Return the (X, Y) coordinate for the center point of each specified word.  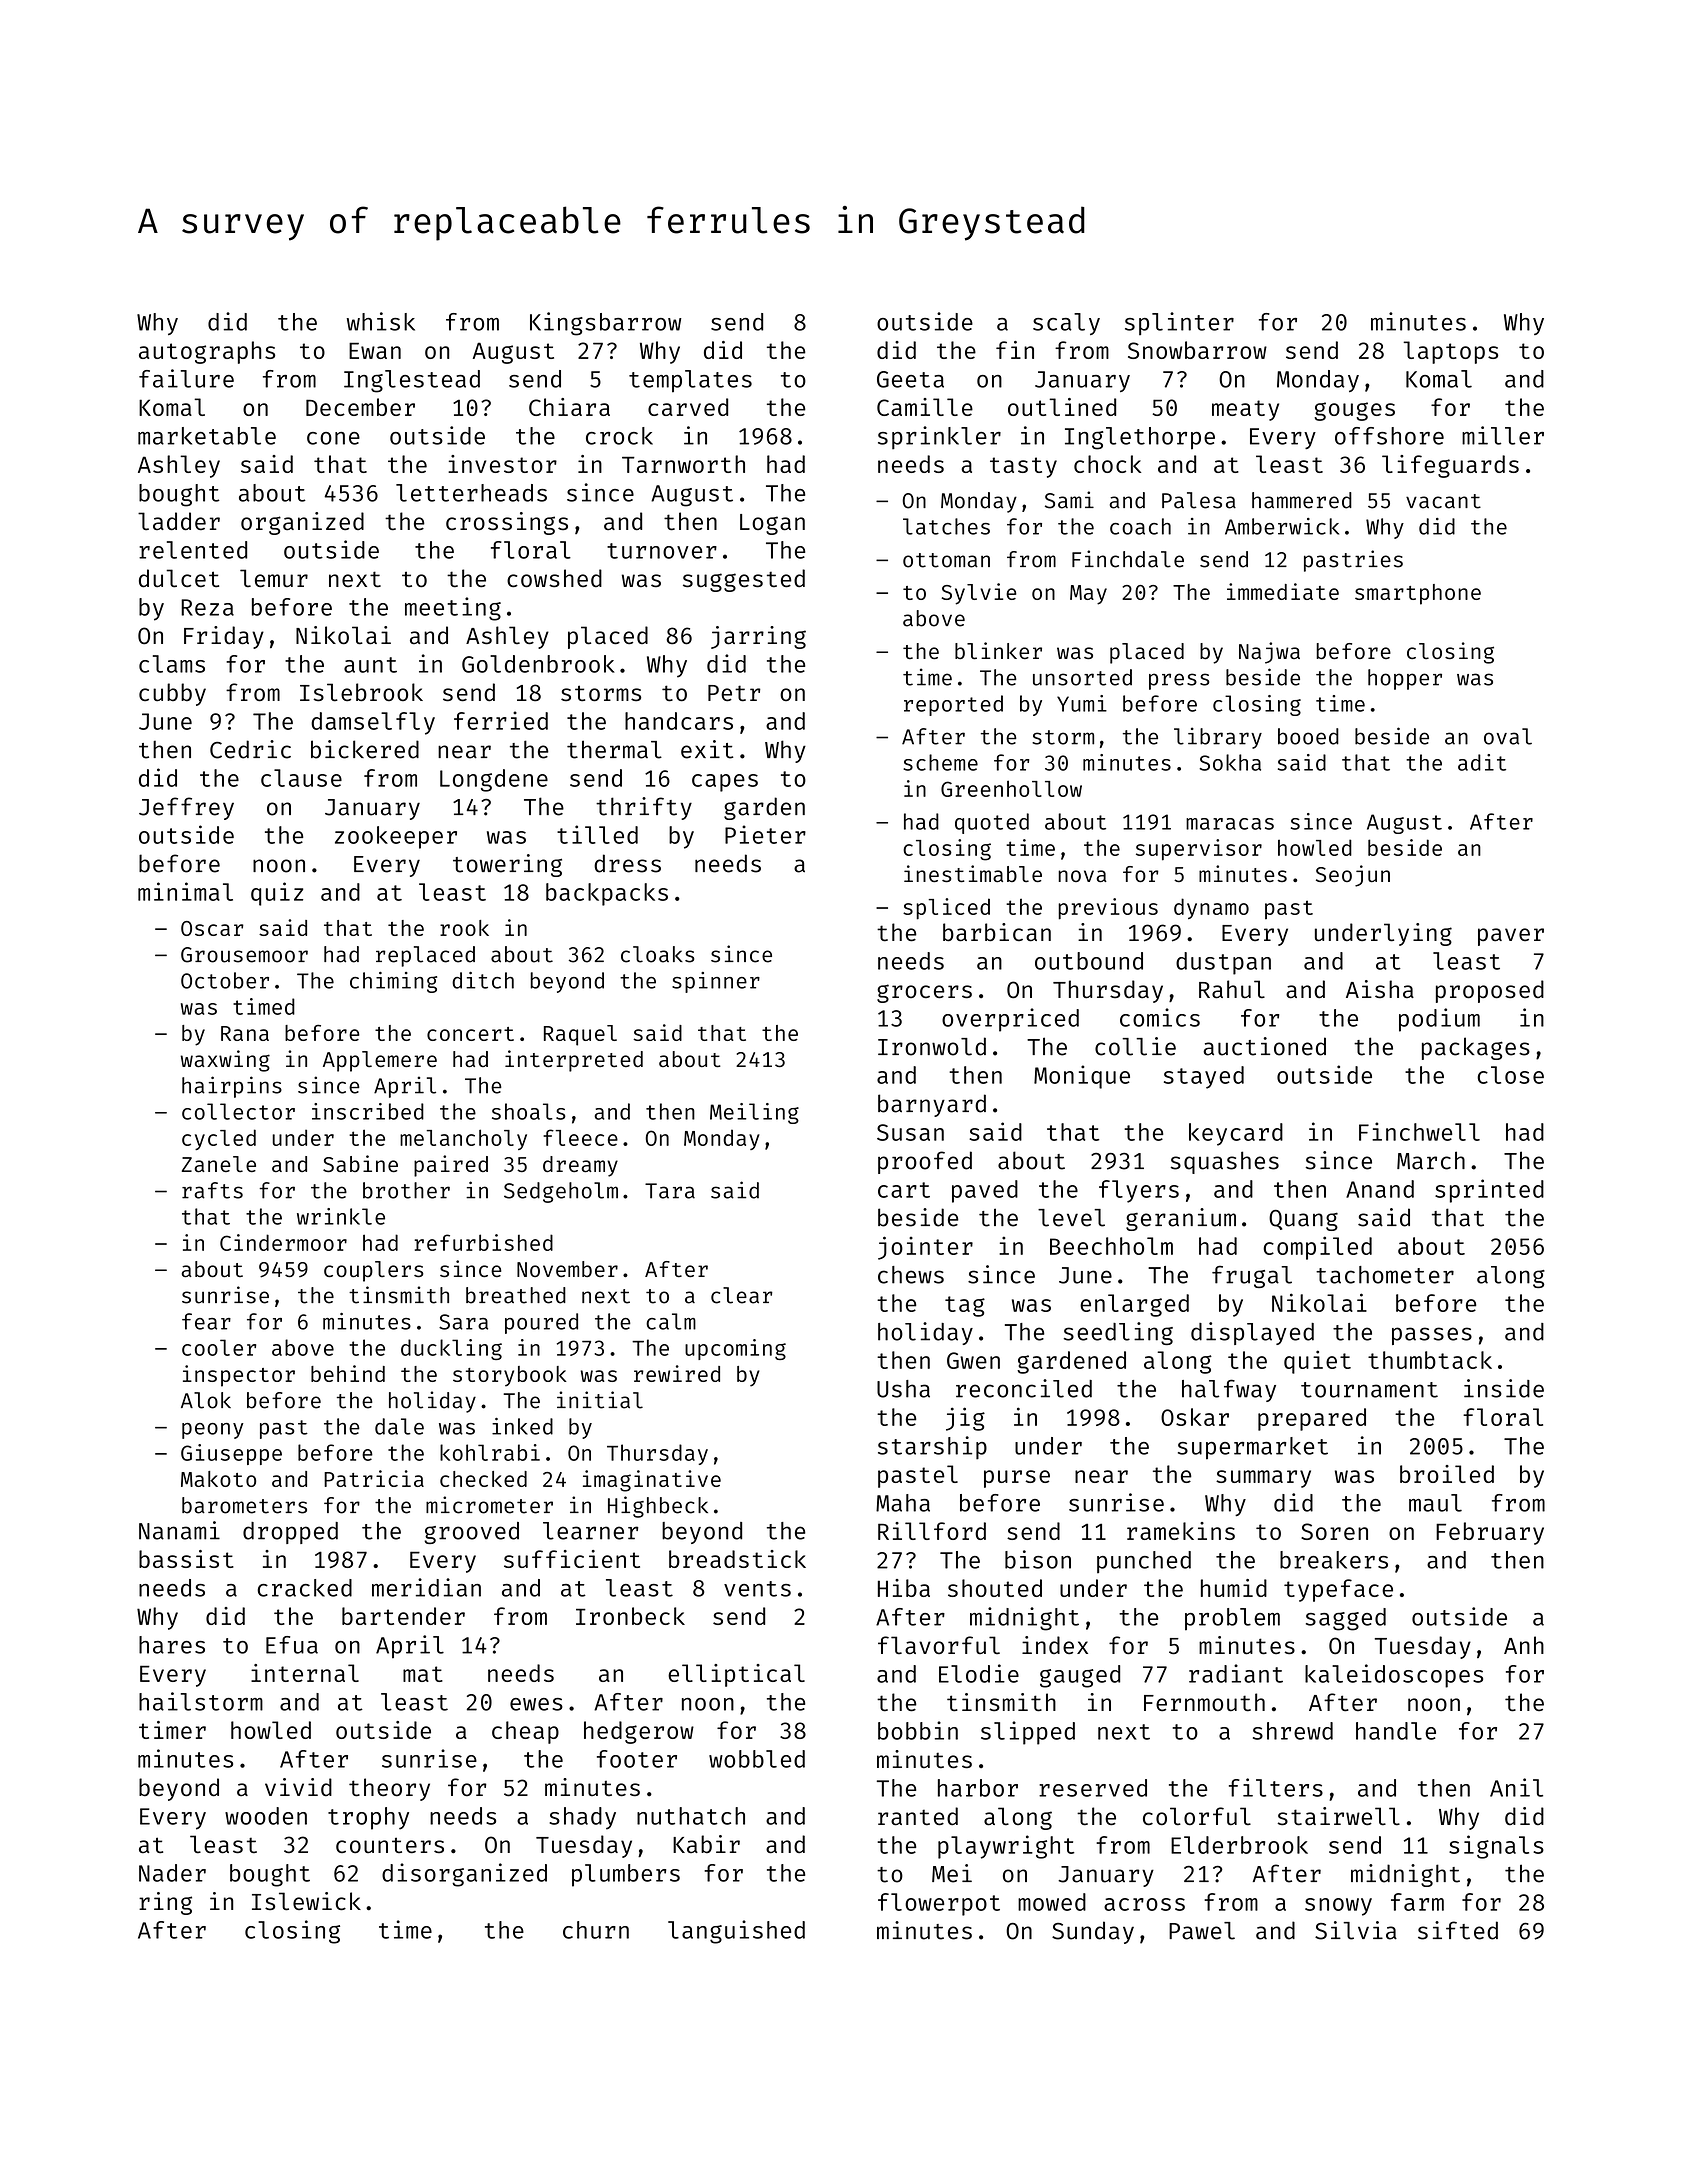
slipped (1028, 1733)
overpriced (1010, 1020)
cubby (172, 694)
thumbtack (1430, 1360)
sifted (1458, 1930)
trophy (368, 1818)
